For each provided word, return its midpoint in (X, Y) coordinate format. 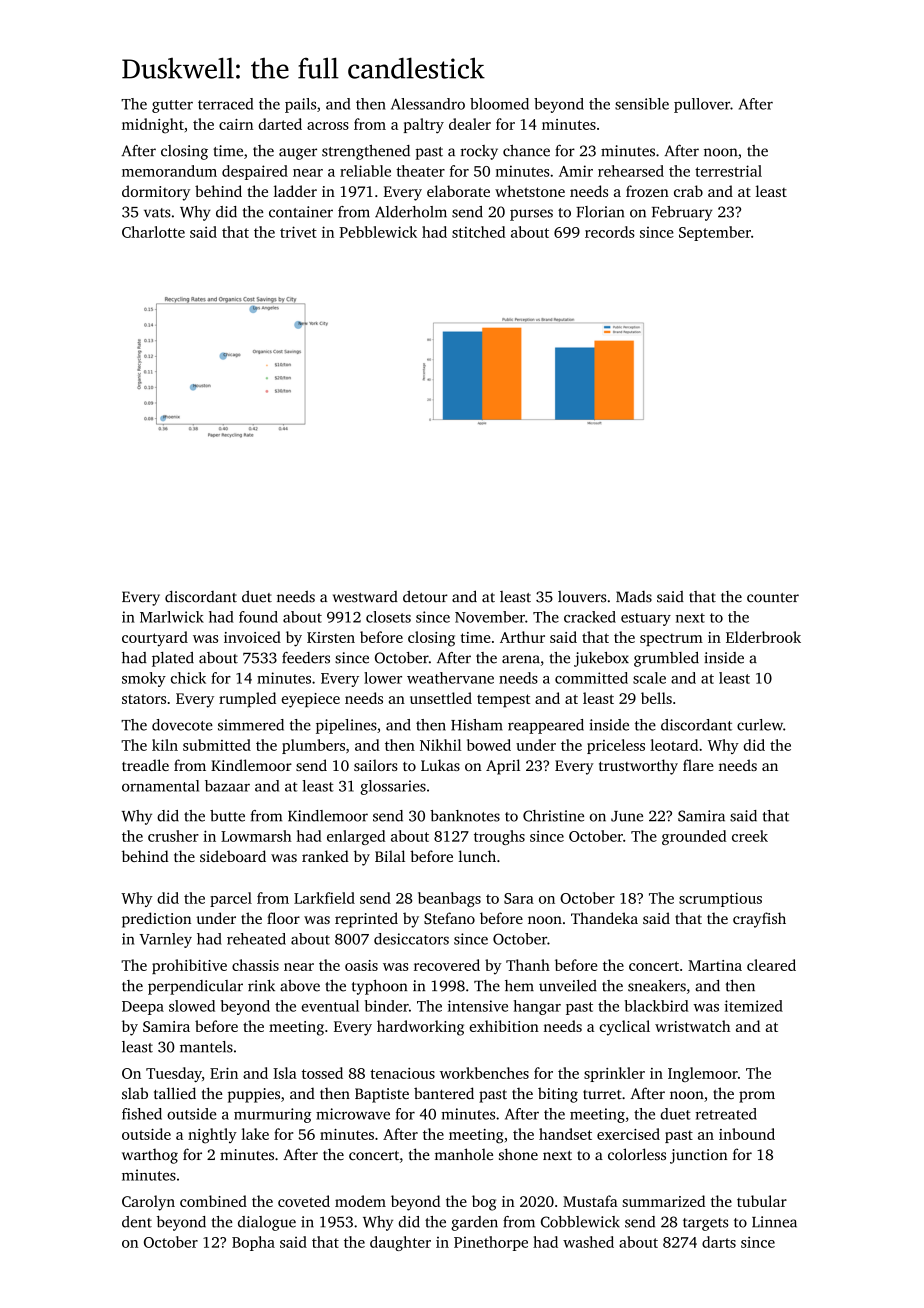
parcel (231, 899)
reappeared (546, 726)
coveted (304, 1201)
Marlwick (172, 617)
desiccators (411, 939)
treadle (145, 765)
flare (698, 765)
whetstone (530, 191)
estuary (646, 619)
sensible (642, 104)
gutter (172, 106)
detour (425, 596)
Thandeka (604, 918)
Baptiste (382, 1095)
